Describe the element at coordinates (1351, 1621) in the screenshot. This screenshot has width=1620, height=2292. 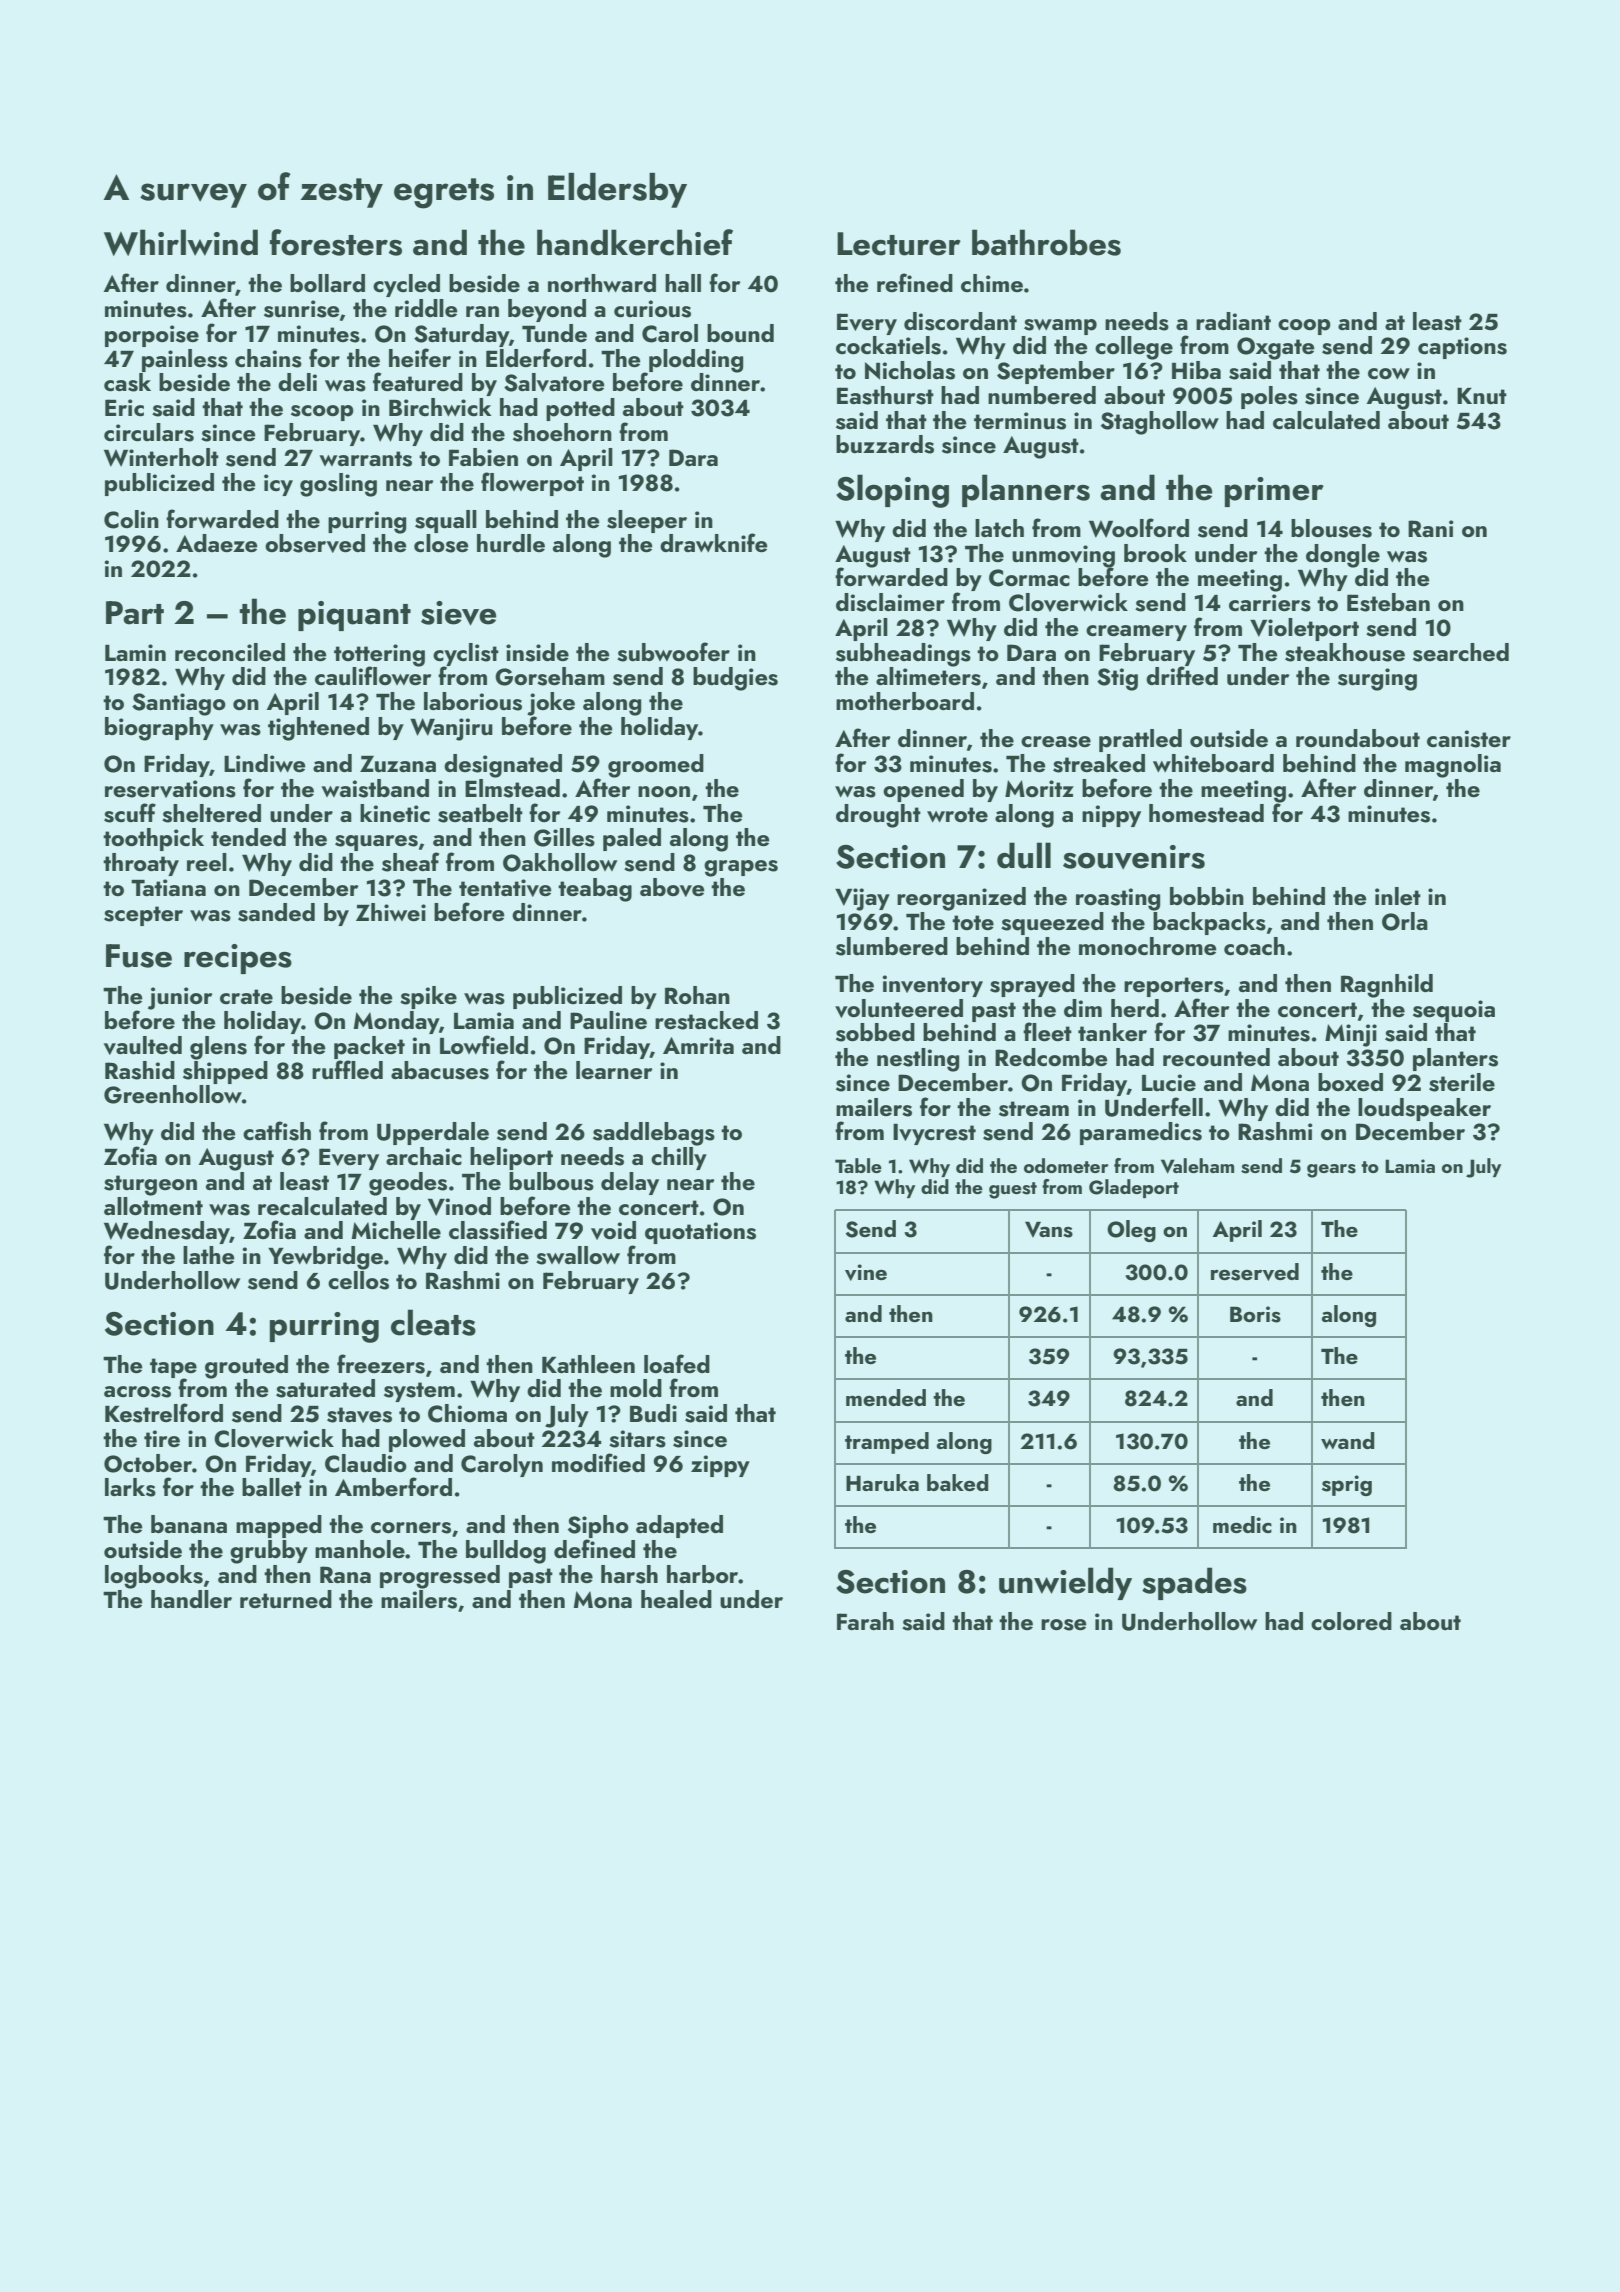
I see `colored` at that location.
